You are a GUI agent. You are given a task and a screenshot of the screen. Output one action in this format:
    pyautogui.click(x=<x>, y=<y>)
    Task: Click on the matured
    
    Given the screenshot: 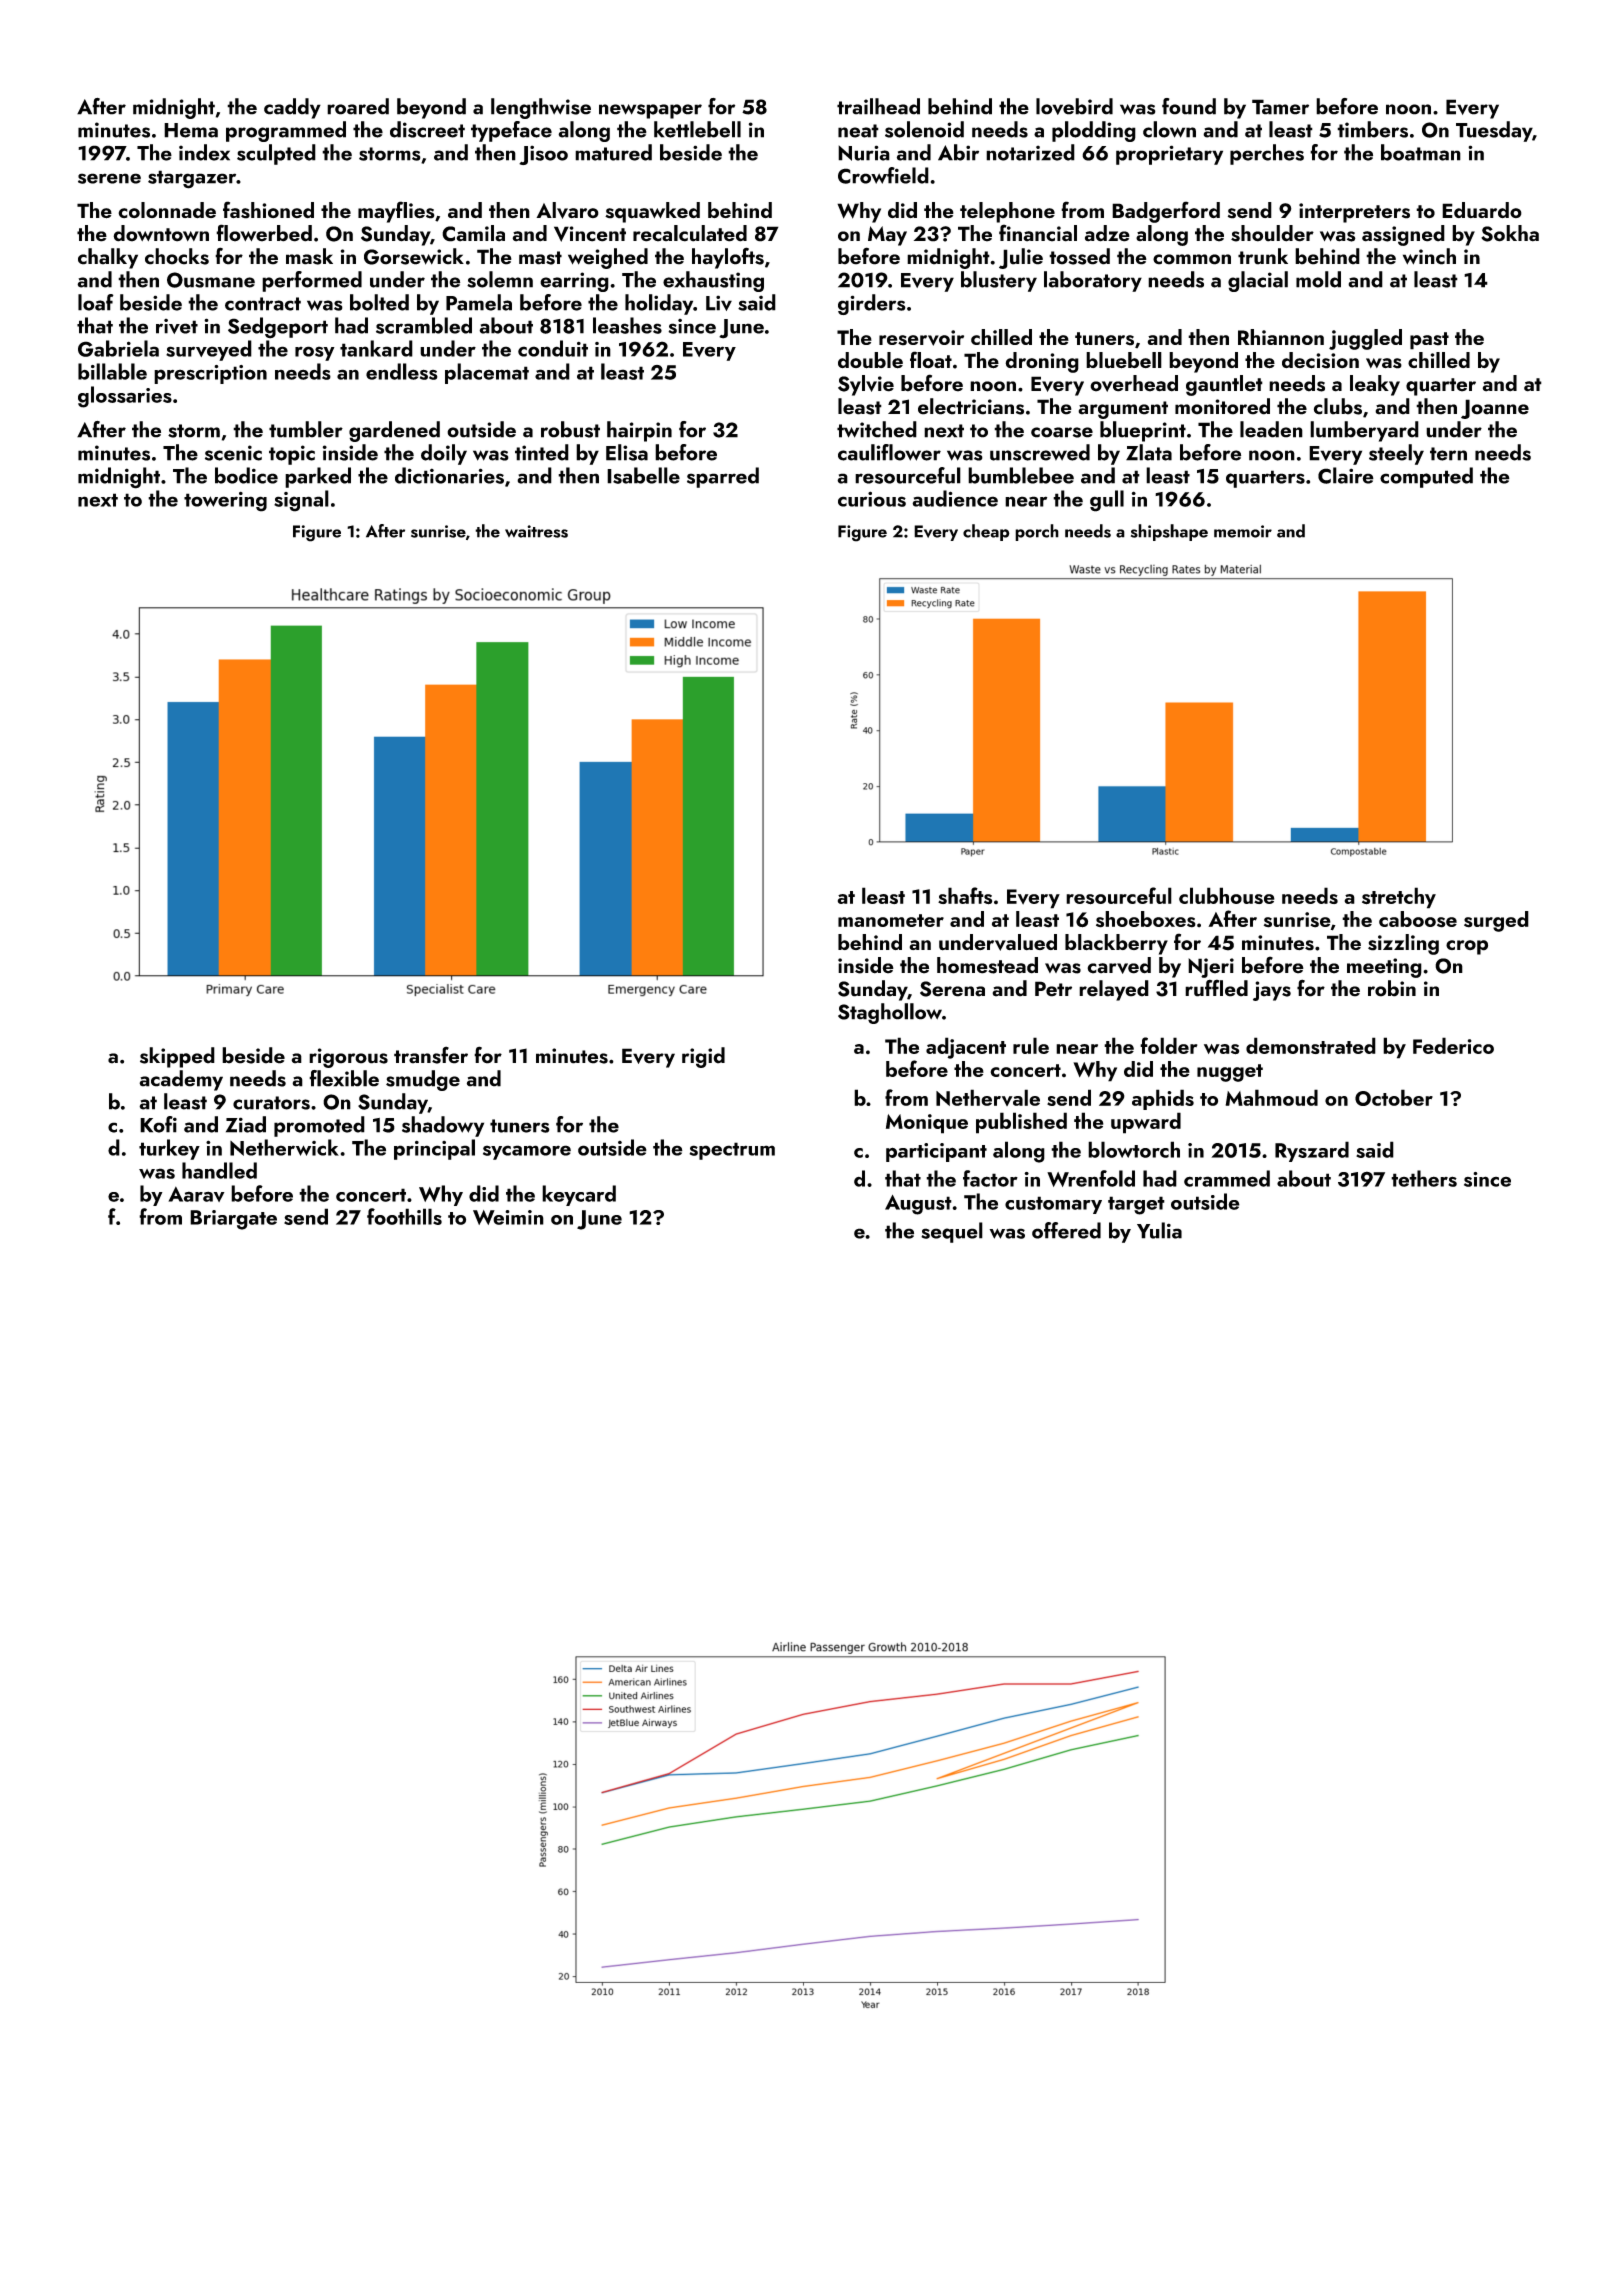 What is the action you would take?
    pyautogui.click(x=613, y=152)
